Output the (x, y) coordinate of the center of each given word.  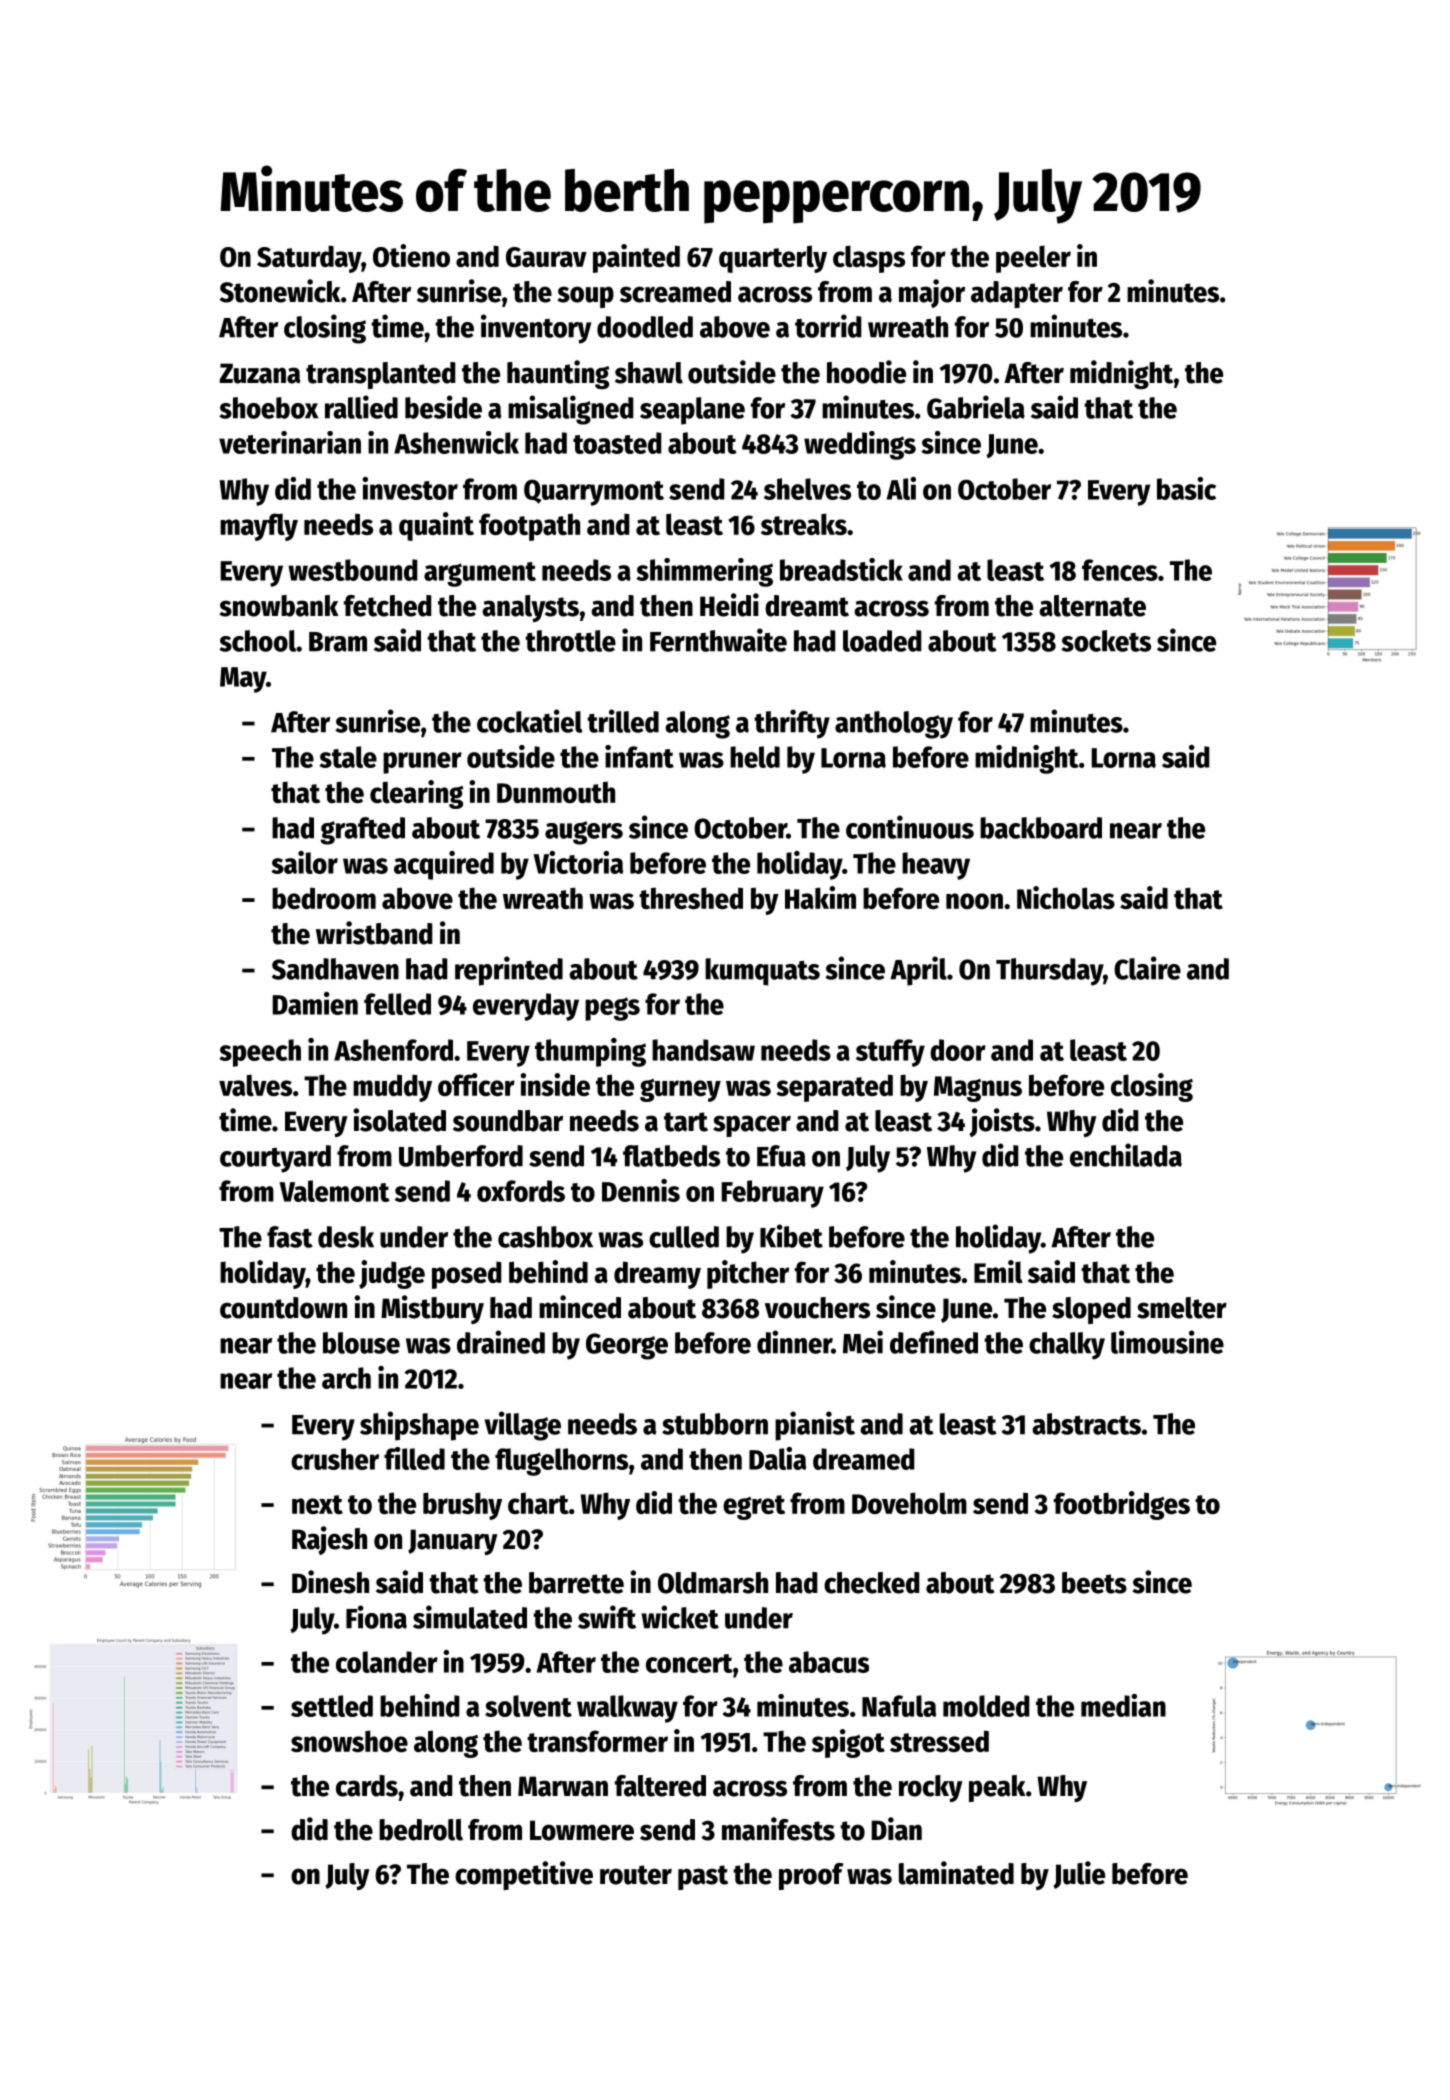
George (627, 1346)
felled (397, 1004)
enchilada (1126, 1155)
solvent (528, 1706)
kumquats (762, 972)
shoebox (269, 408)
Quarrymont (594, 492)
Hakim (820, 897)
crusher (335, 1459)
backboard (1041, 828)
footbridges (1122, 1505)
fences (1120, 570)
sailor (304, 862)
